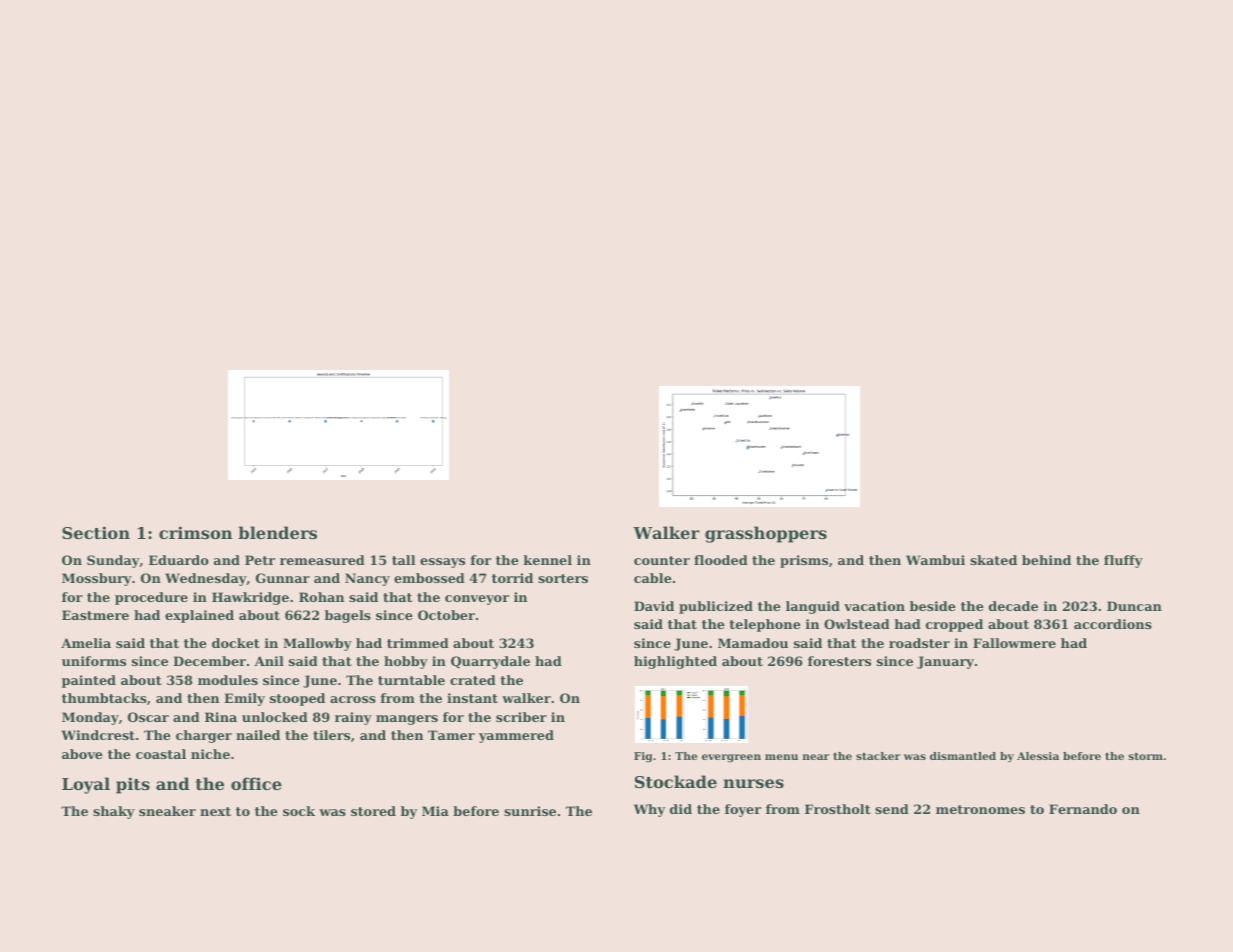  What do you see at coordinates (1146, 756) in the image?
I see `storm` at bounding box center [1146, 756].
